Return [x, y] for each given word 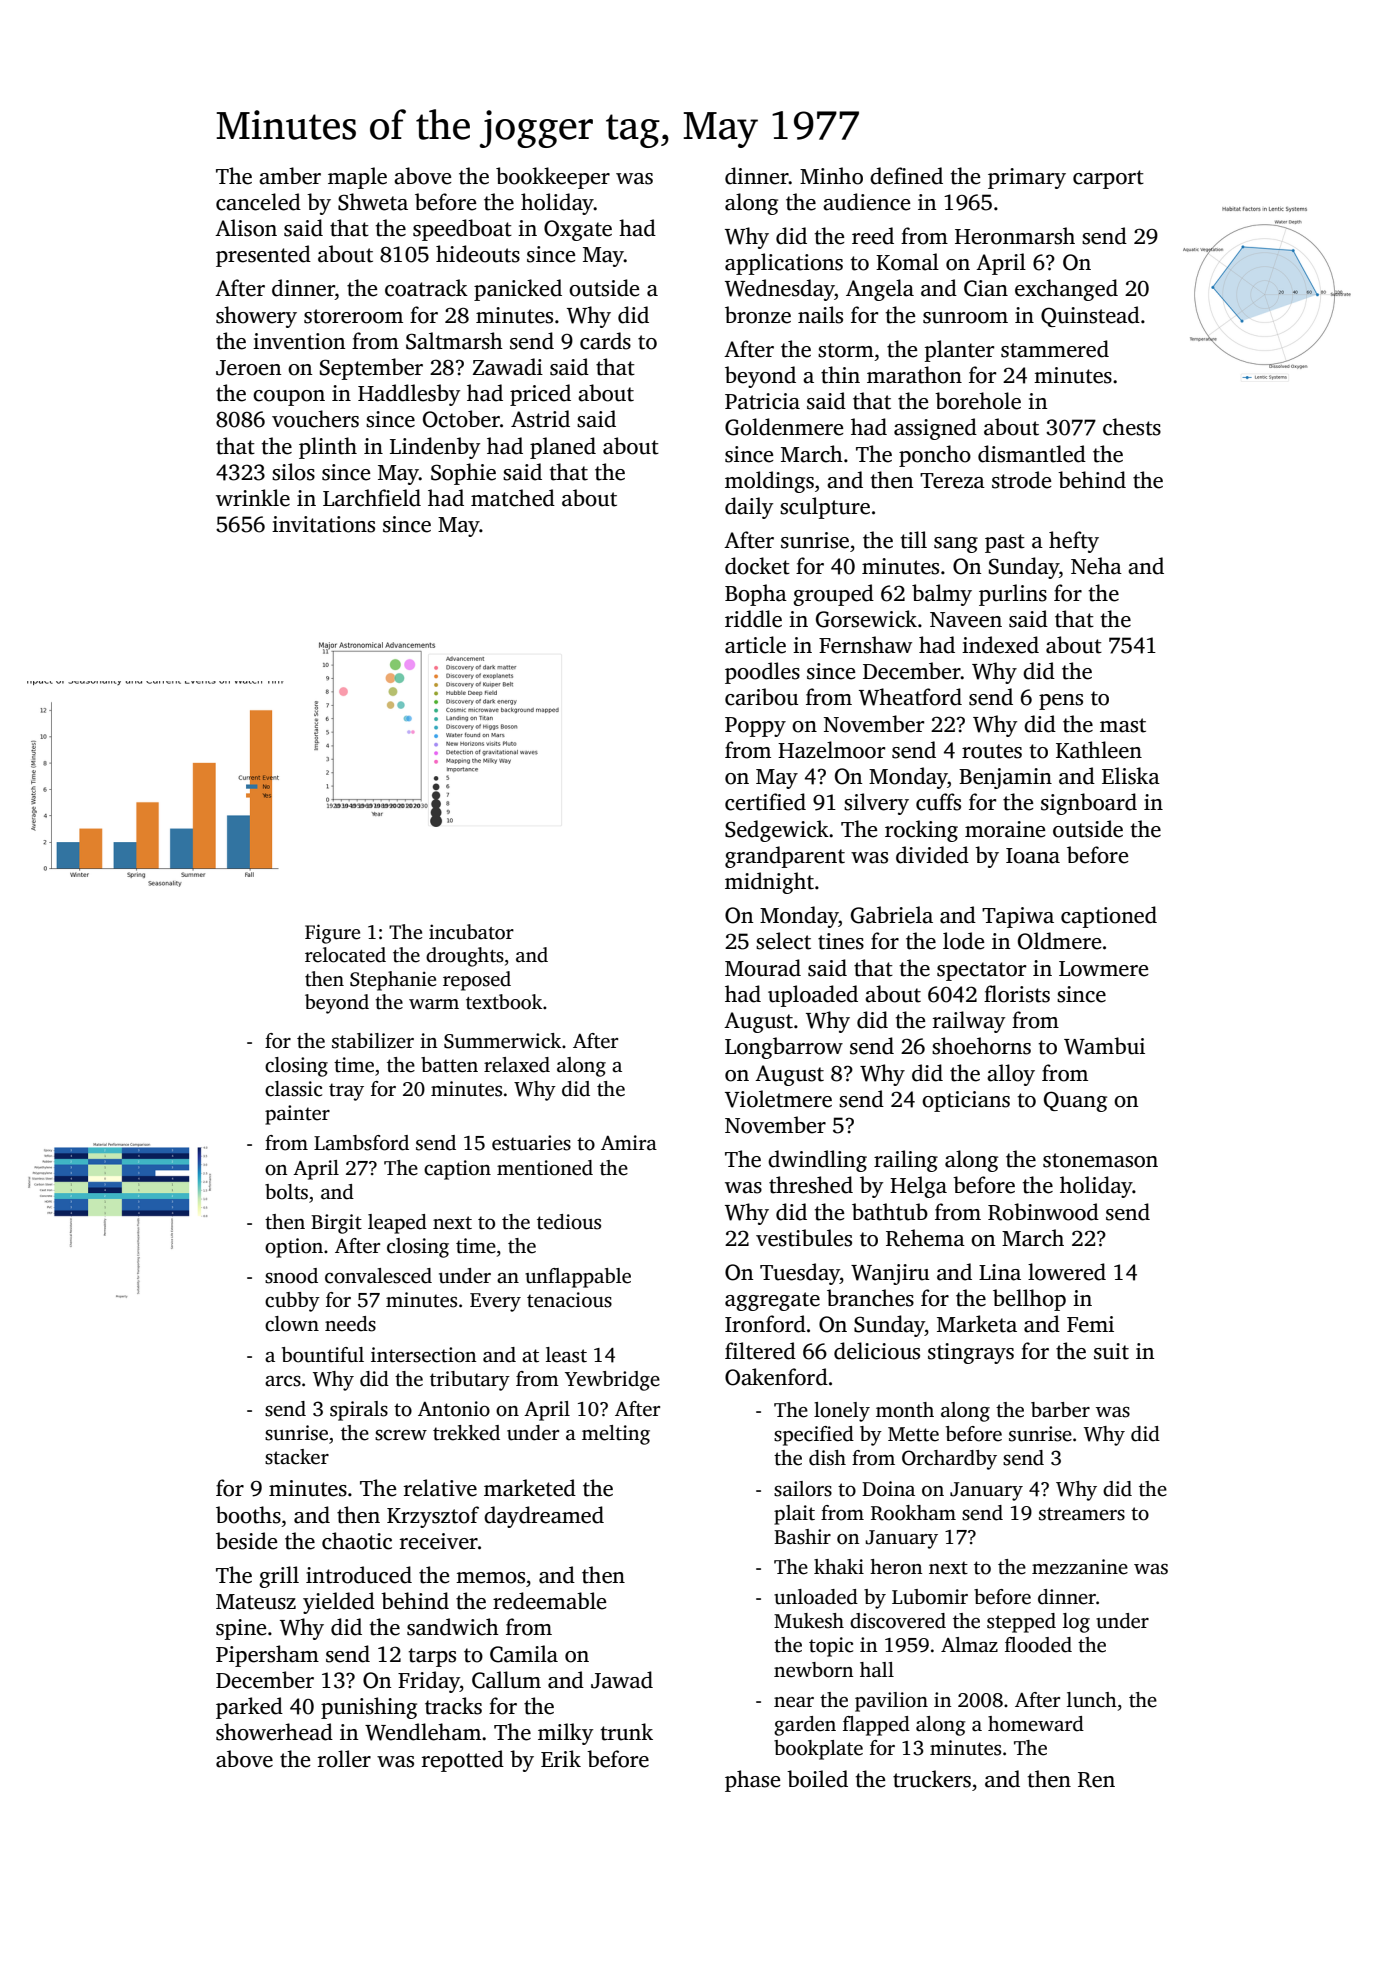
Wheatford [910, 697]
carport [1108, 179]
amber [290, 176]
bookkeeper [553, 178]
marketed [530, 1488]
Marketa [977, 1324]
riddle [753, 619]
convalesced [378, 1276]
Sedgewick [777, 831]
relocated [345, 955]
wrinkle [253, 498]
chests [1132, 427]
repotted [463, 1761]
